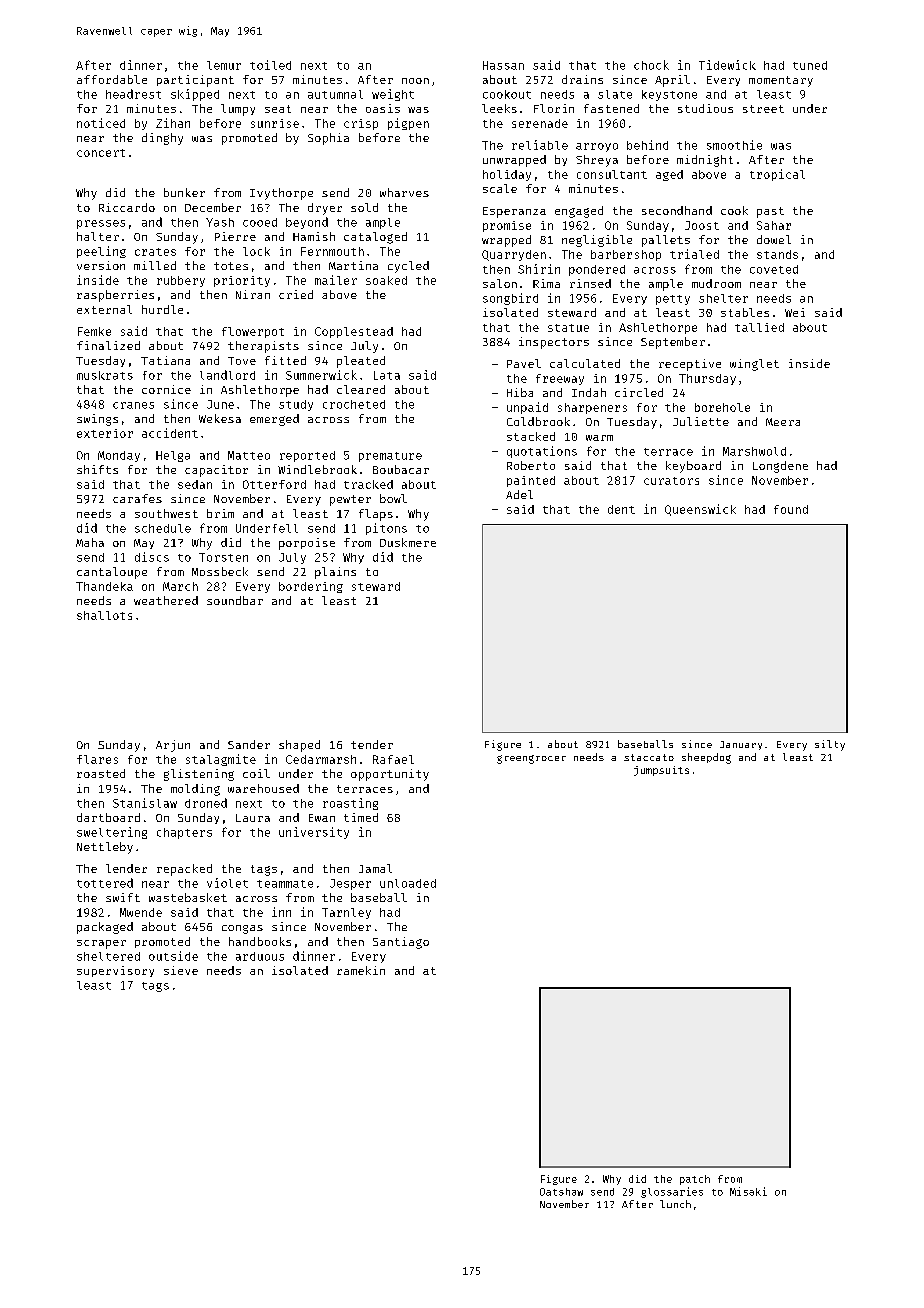 This page has height=1308, width=924. Describe the element at coordinates (112, 79) in the page. I see `affordable` at that location.
